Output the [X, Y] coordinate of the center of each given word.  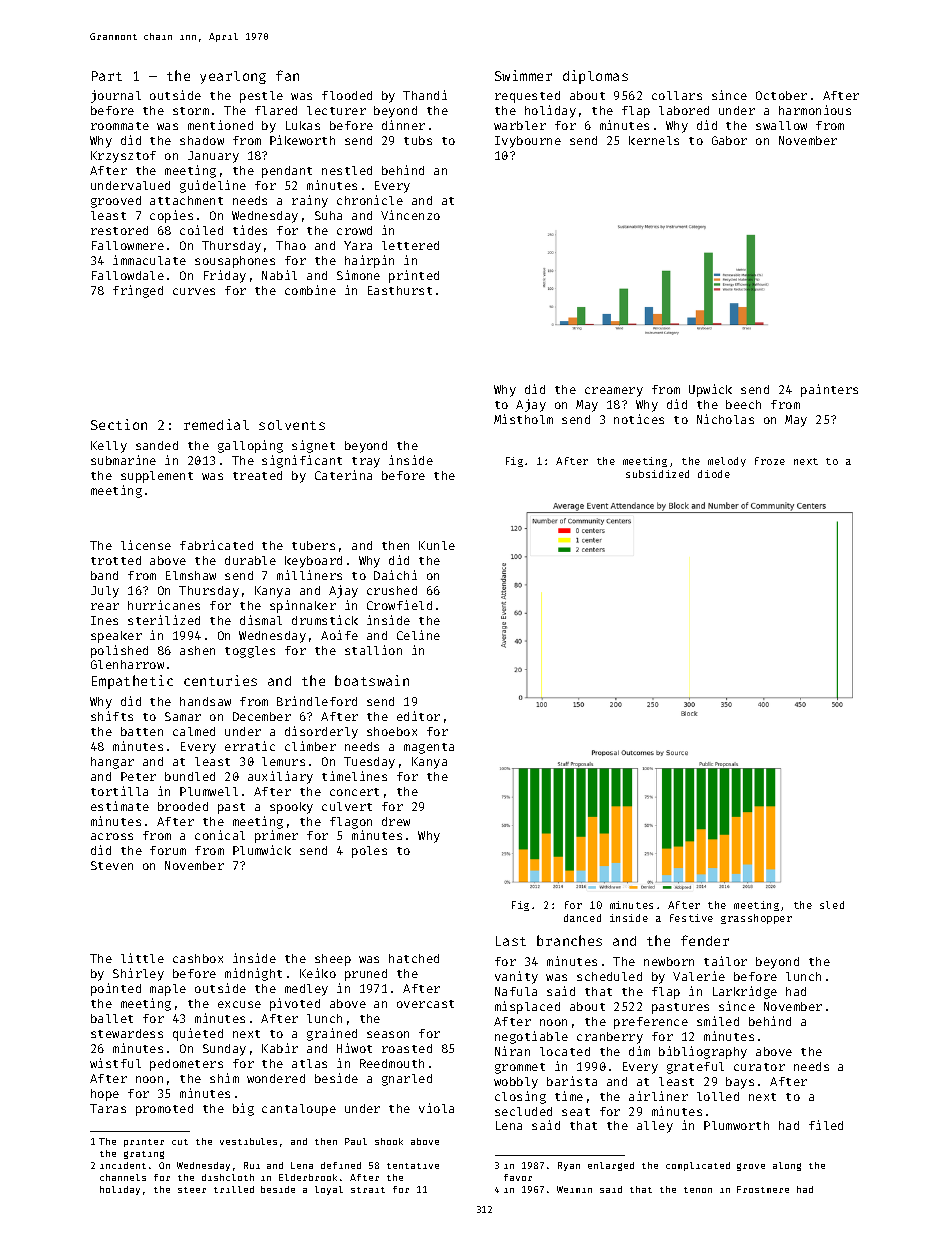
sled [832, 905]
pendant [287, 172]
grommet [520, 1068]
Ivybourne [528, 142]
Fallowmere [128, 245]
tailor [725, 961]
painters [829, 390]
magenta [429, 748]
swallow [781, 125]
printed [414, 276]
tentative [413, 1166]
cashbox [198, 958]
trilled [234, 1189]
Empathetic [132, 682]
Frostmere [763, 1189]
